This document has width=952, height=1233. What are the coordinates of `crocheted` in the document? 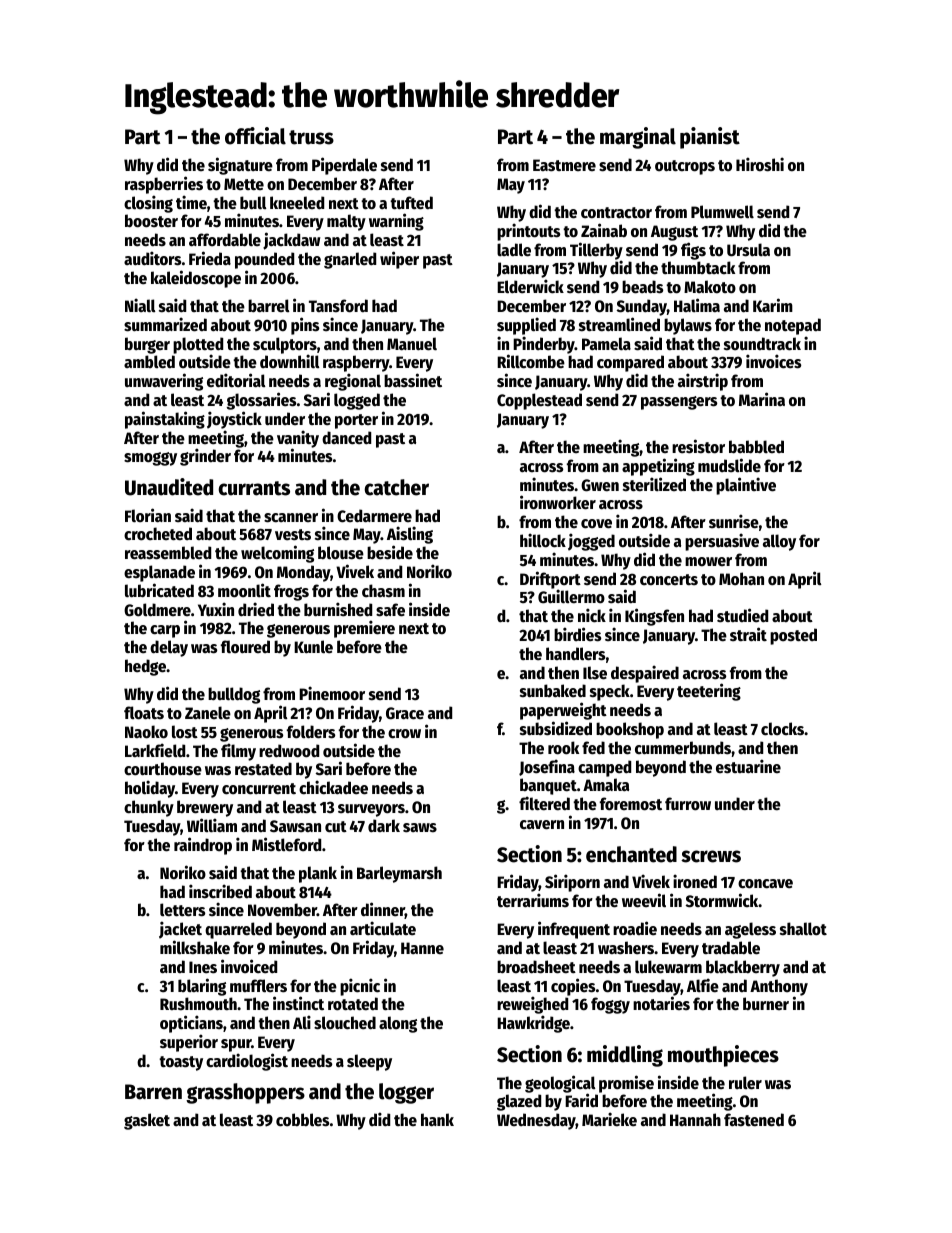 It's located at (158, 534).
